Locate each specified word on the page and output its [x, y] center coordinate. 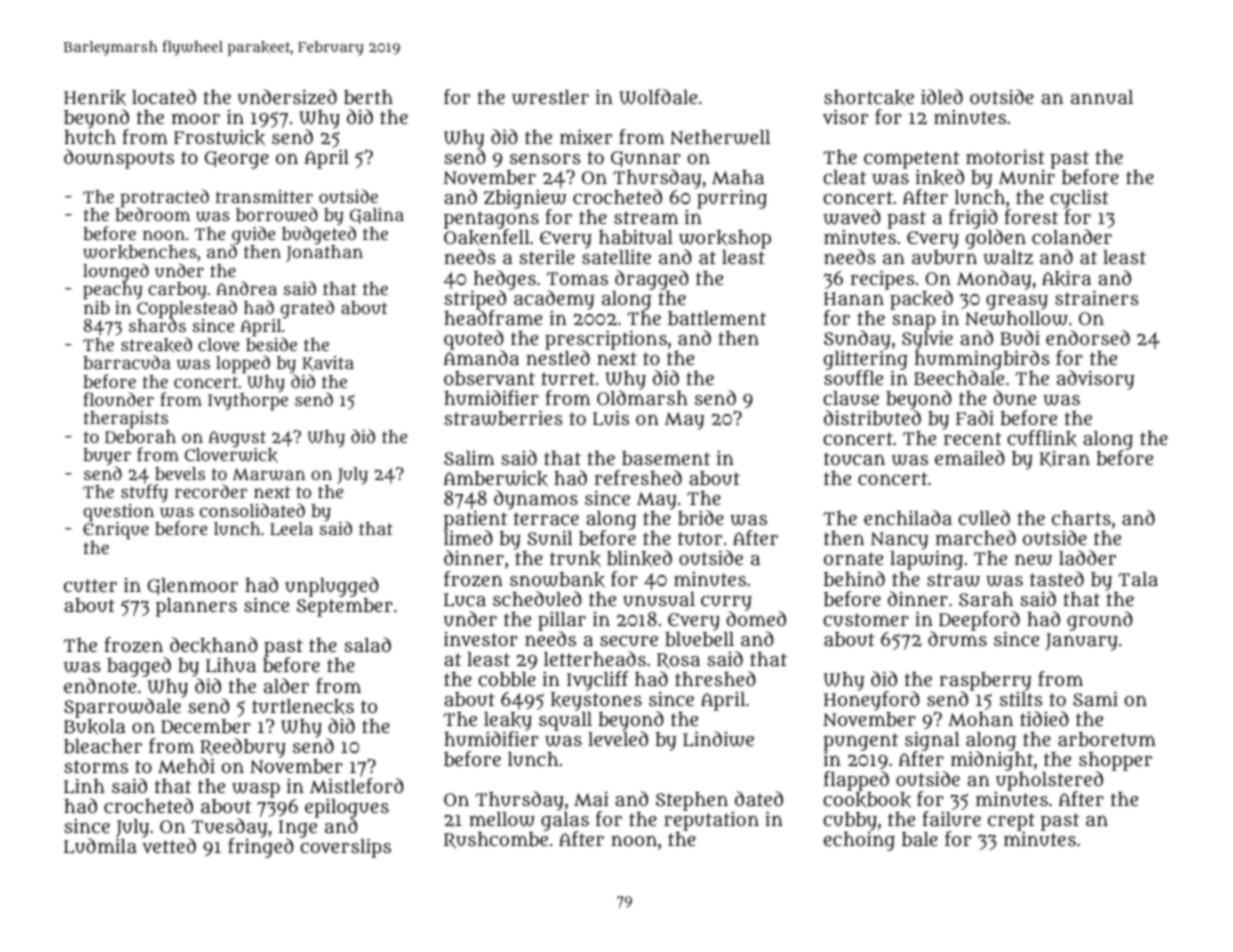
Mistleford [357, 786]
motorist [1005, 157]
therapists [126, 420]
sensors [545, 158]
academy [554, 300]
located [164, 96]
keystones [596, 701]
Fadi [975, 417]
